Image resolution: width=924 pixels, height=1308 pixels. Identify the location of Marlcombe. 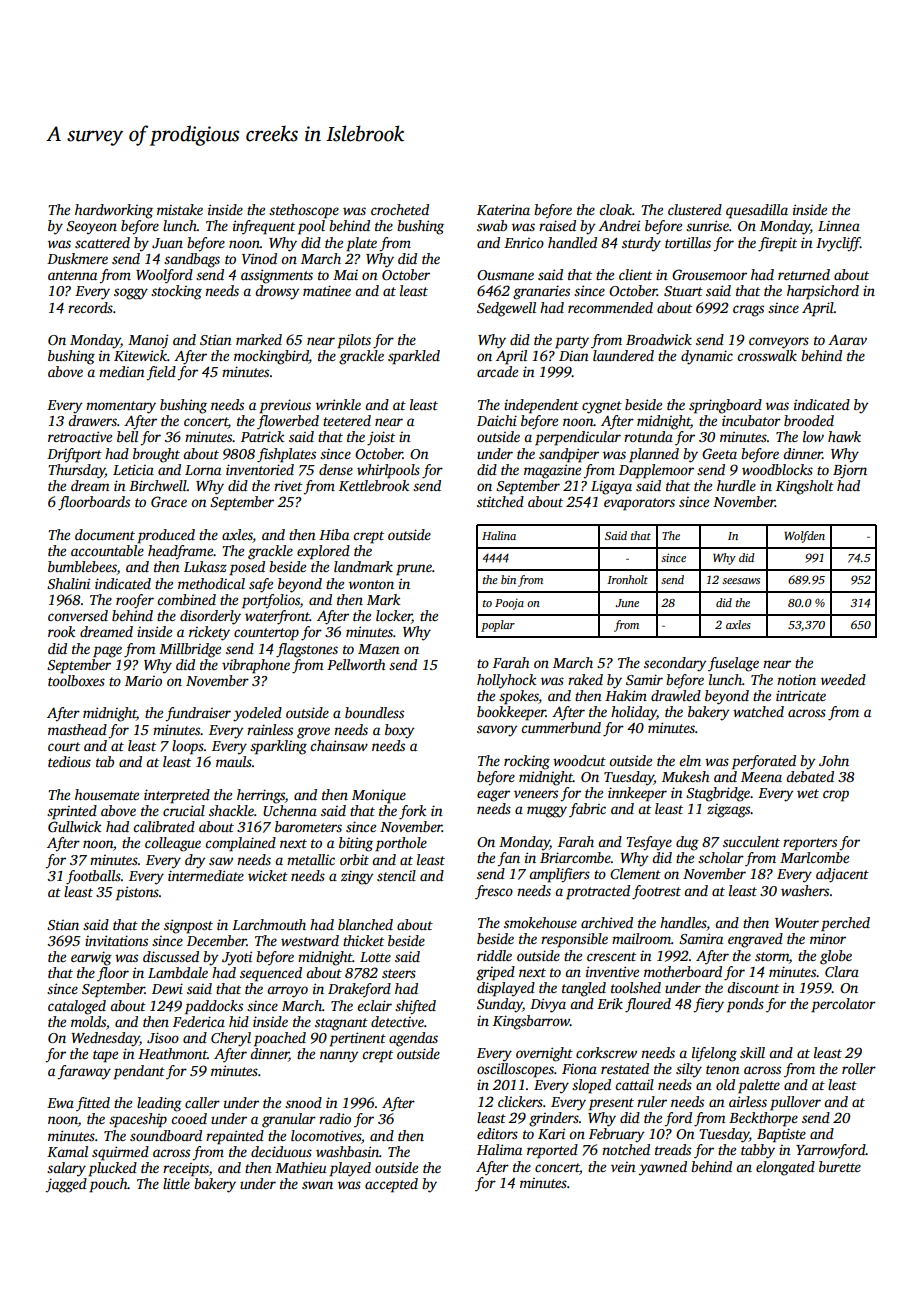
(814, 857).
